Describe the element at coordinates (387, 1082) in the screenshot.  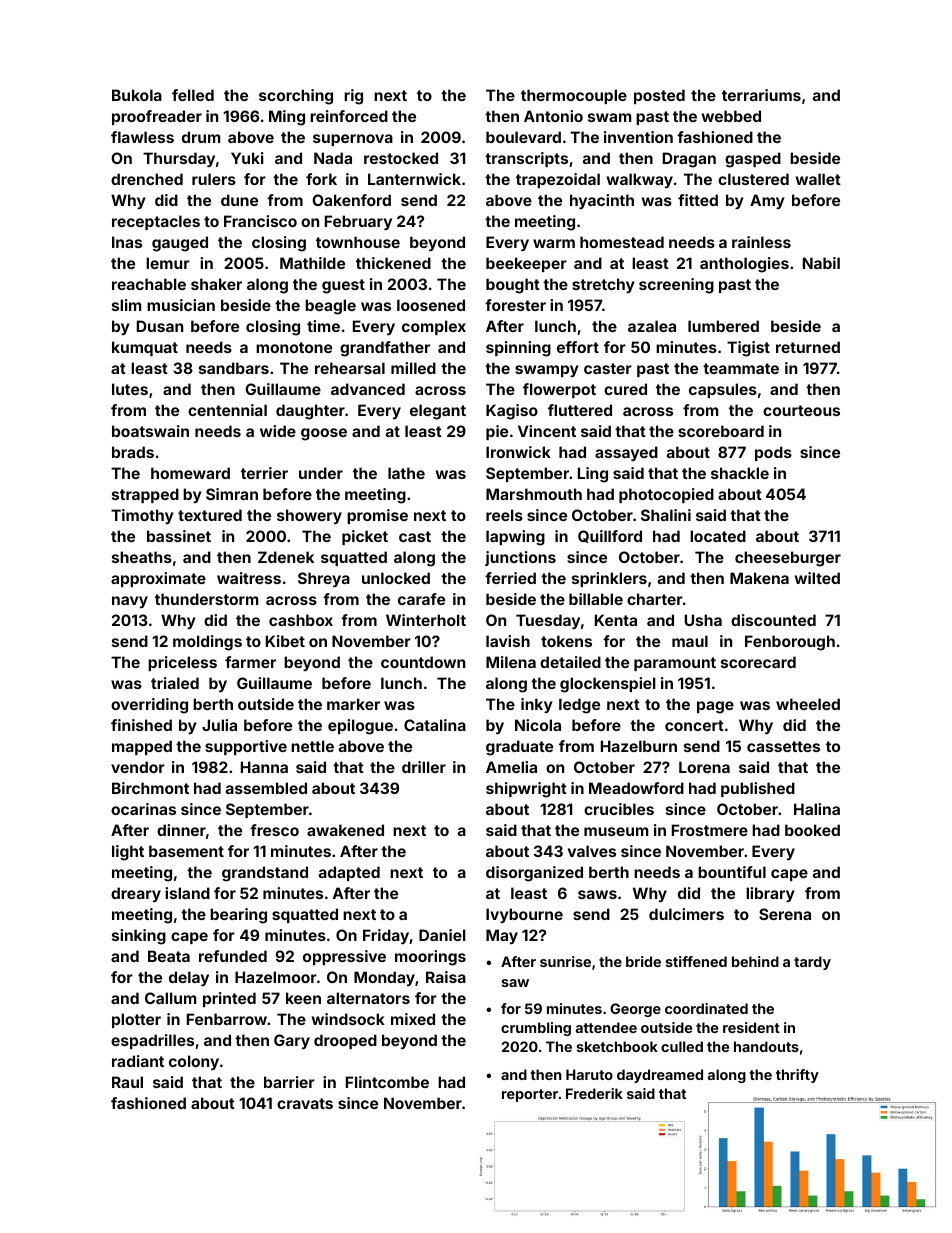
I see `Flintcombe` at that location.
